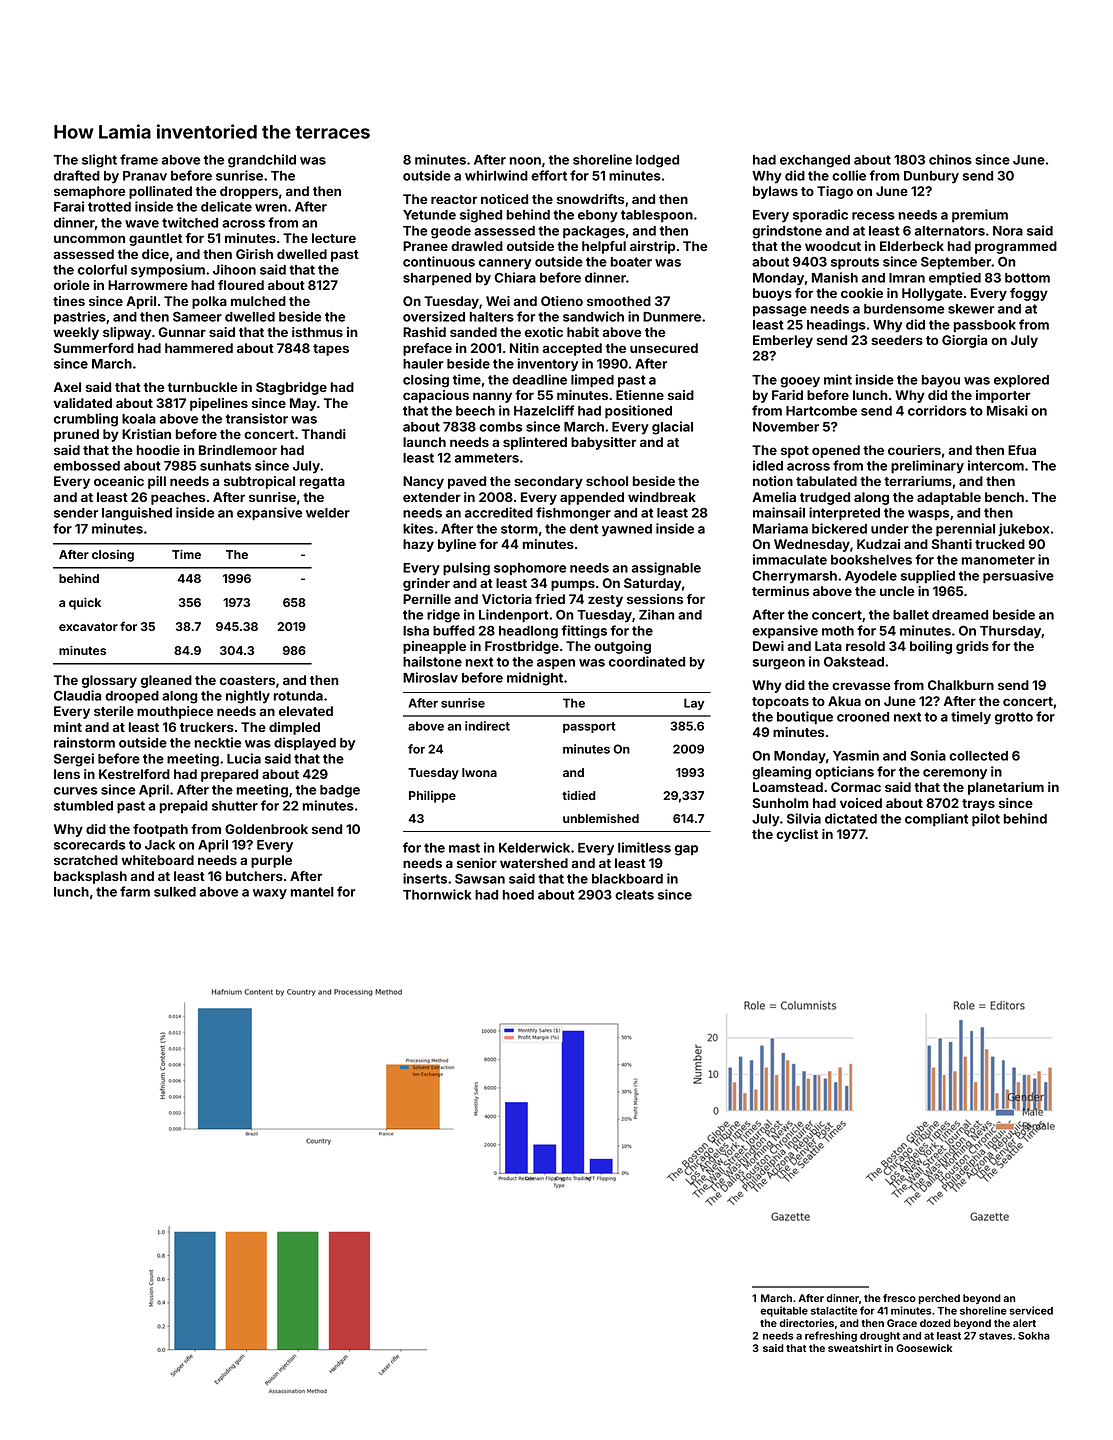  What do you see at coordinates (950, 159) in the image?
I see `chinos` at bounding box center [950, 159].
